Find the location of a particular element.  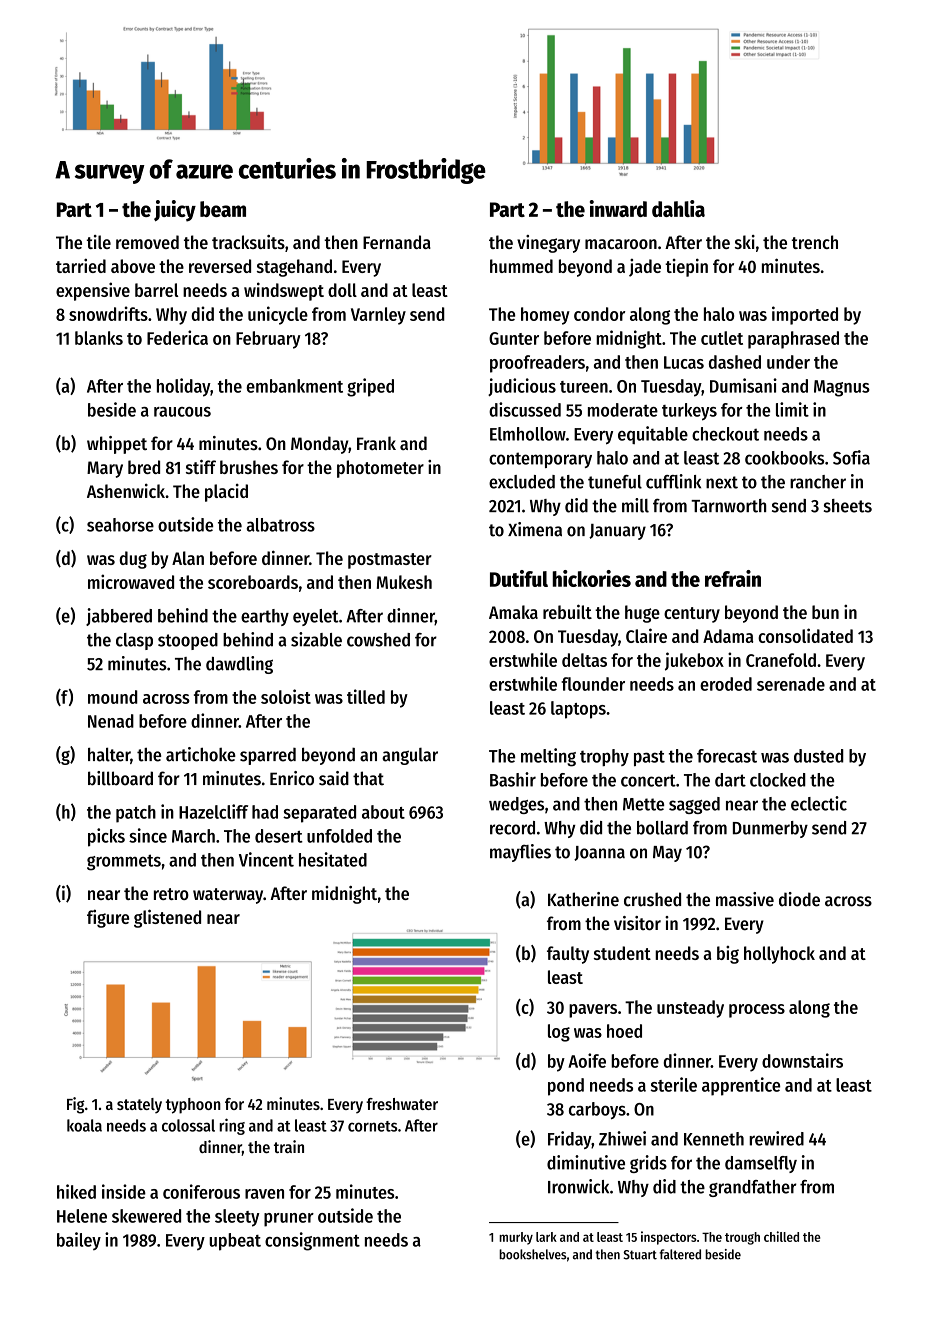

dahlia is located at coordinates (678, 208).
